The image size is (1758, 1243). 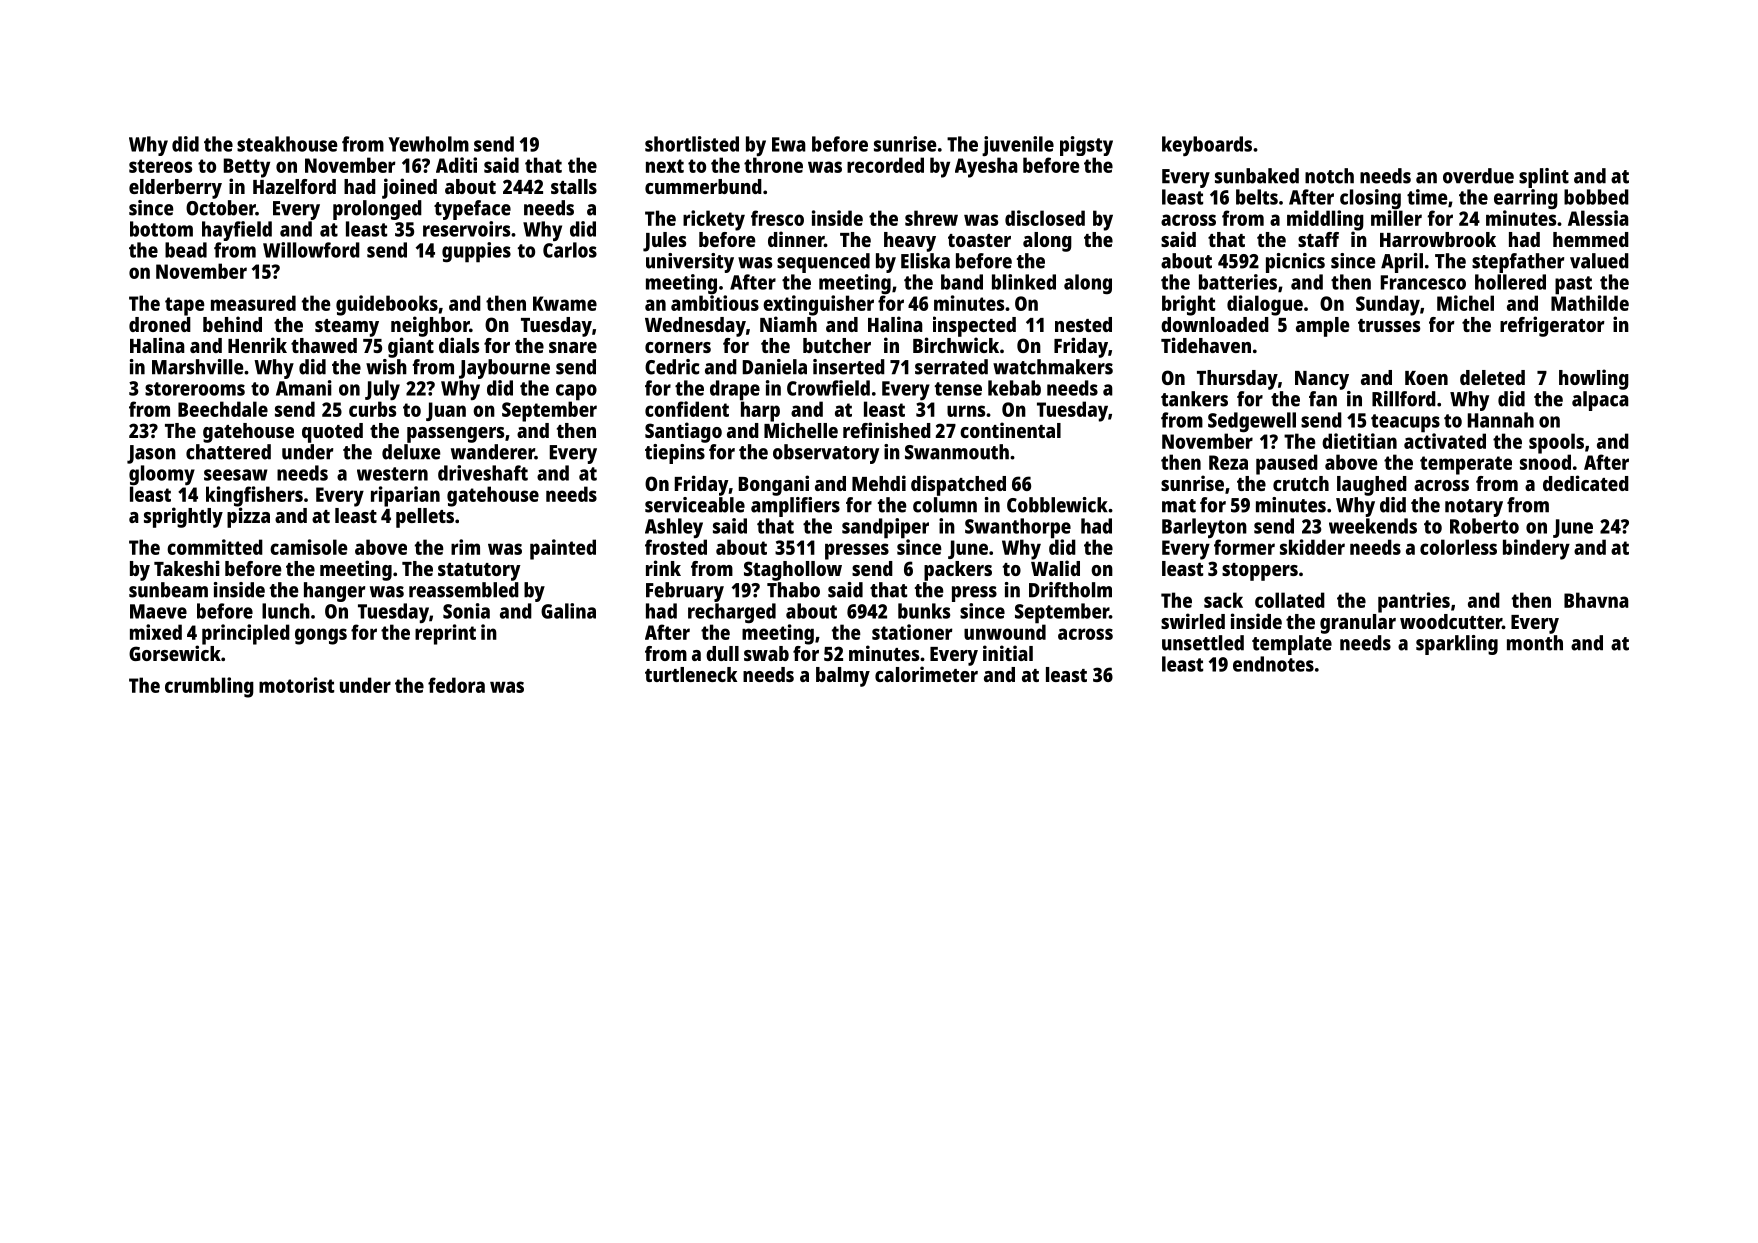 What do you see at coordinates (1389, 325) in the screenshot?
I see `trusses` at bounding box center [1389, 325].
